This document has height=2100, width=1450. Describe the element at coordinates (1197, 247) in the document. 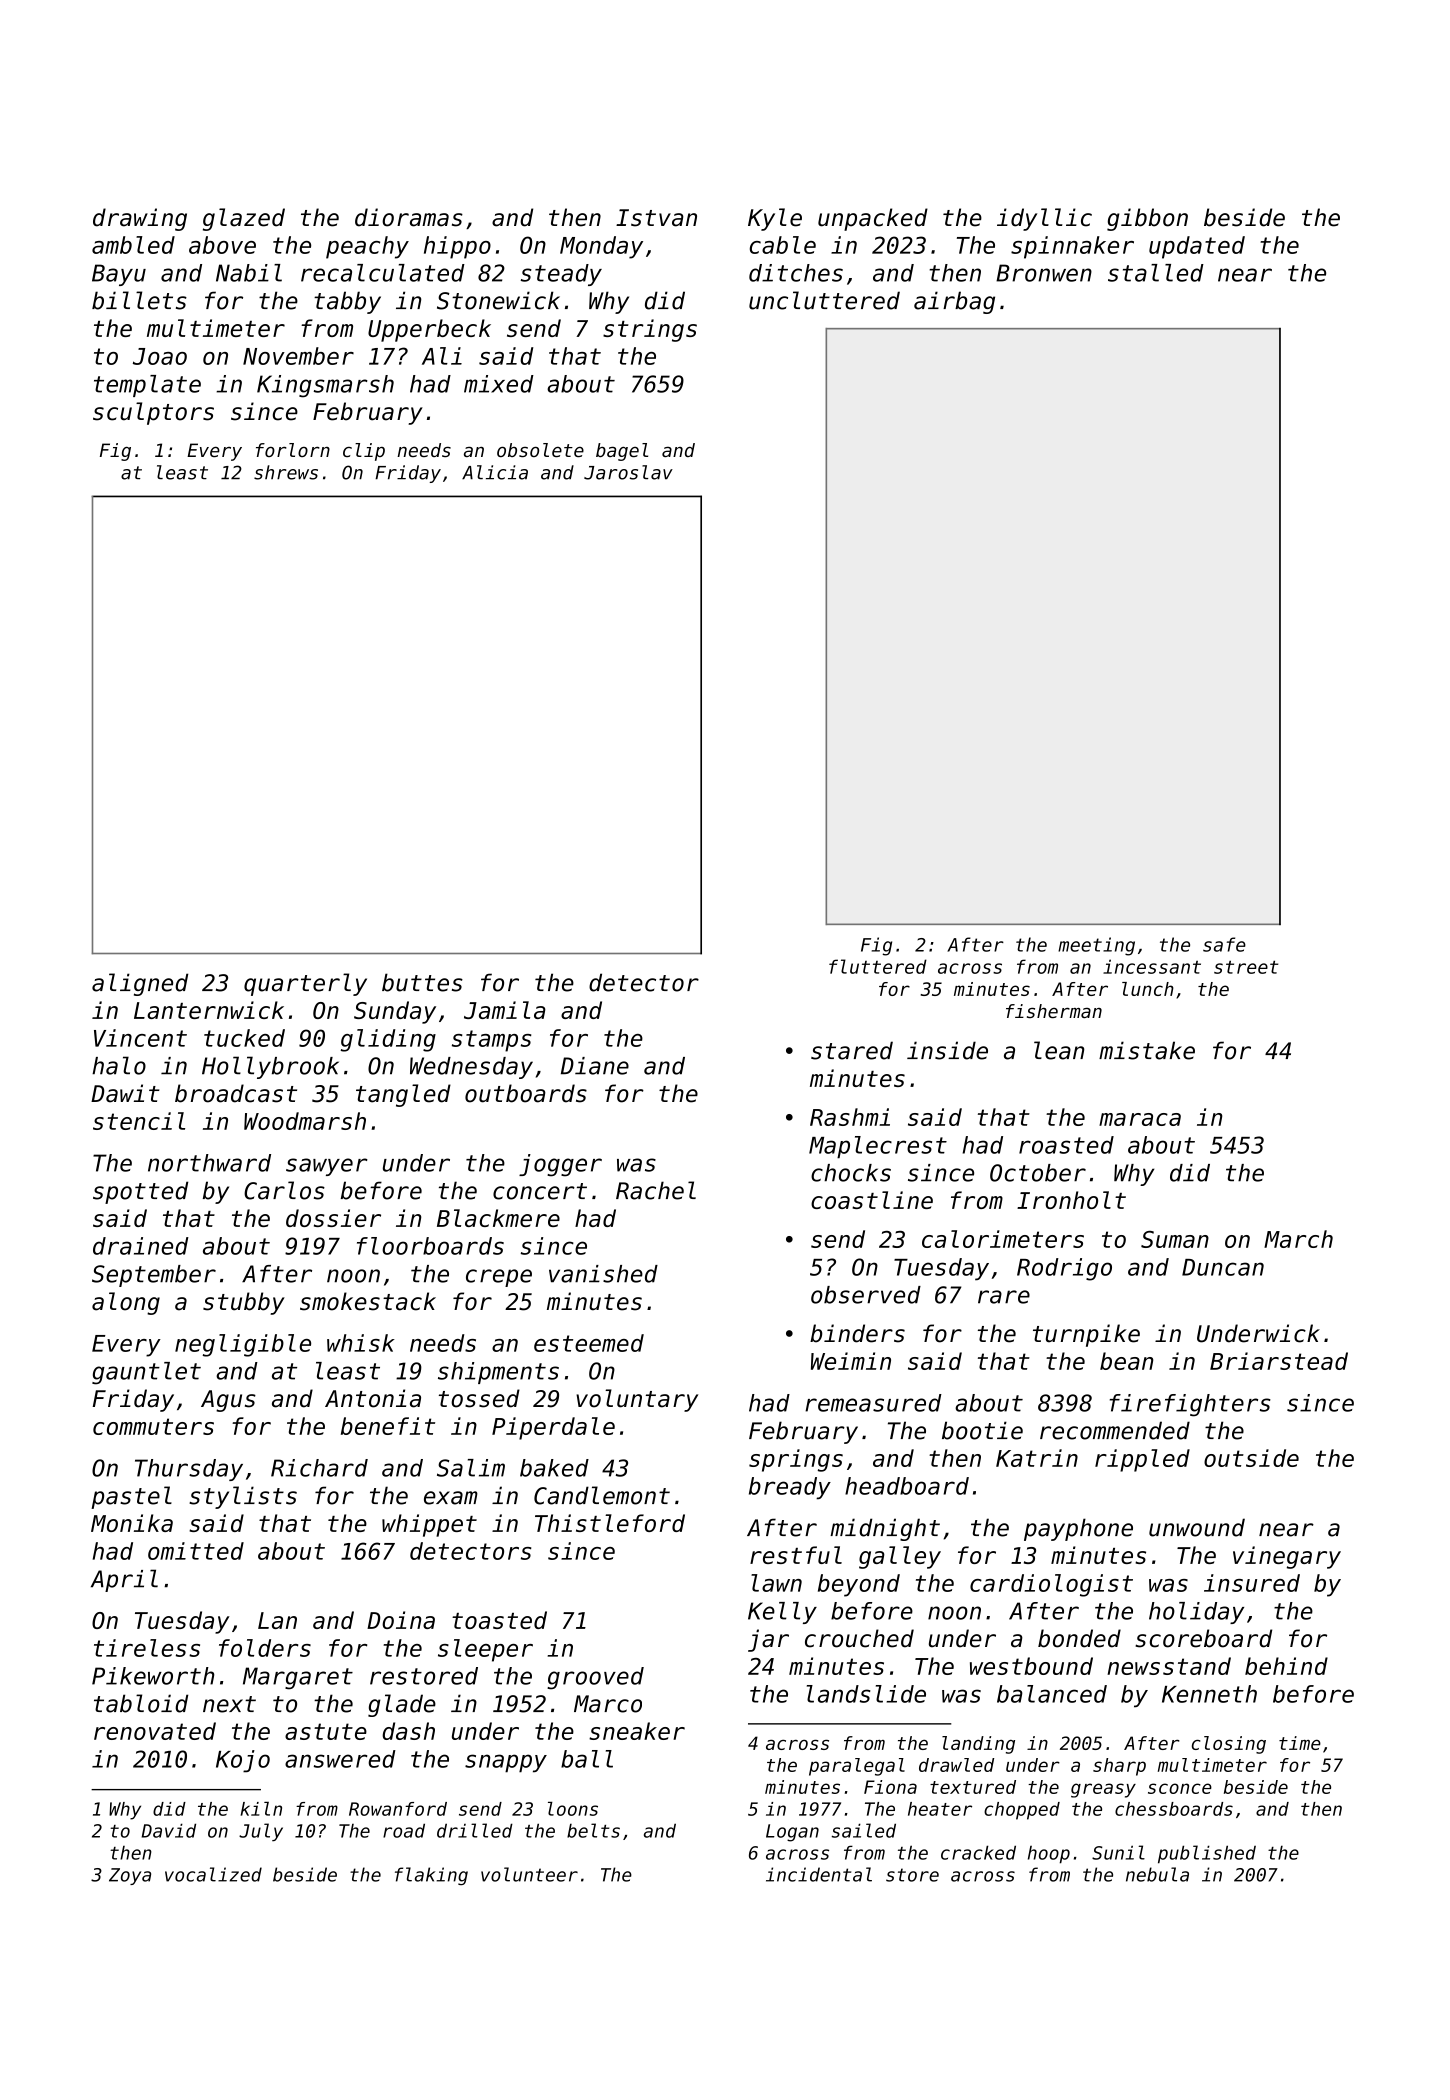

I see `updated` at that location.
